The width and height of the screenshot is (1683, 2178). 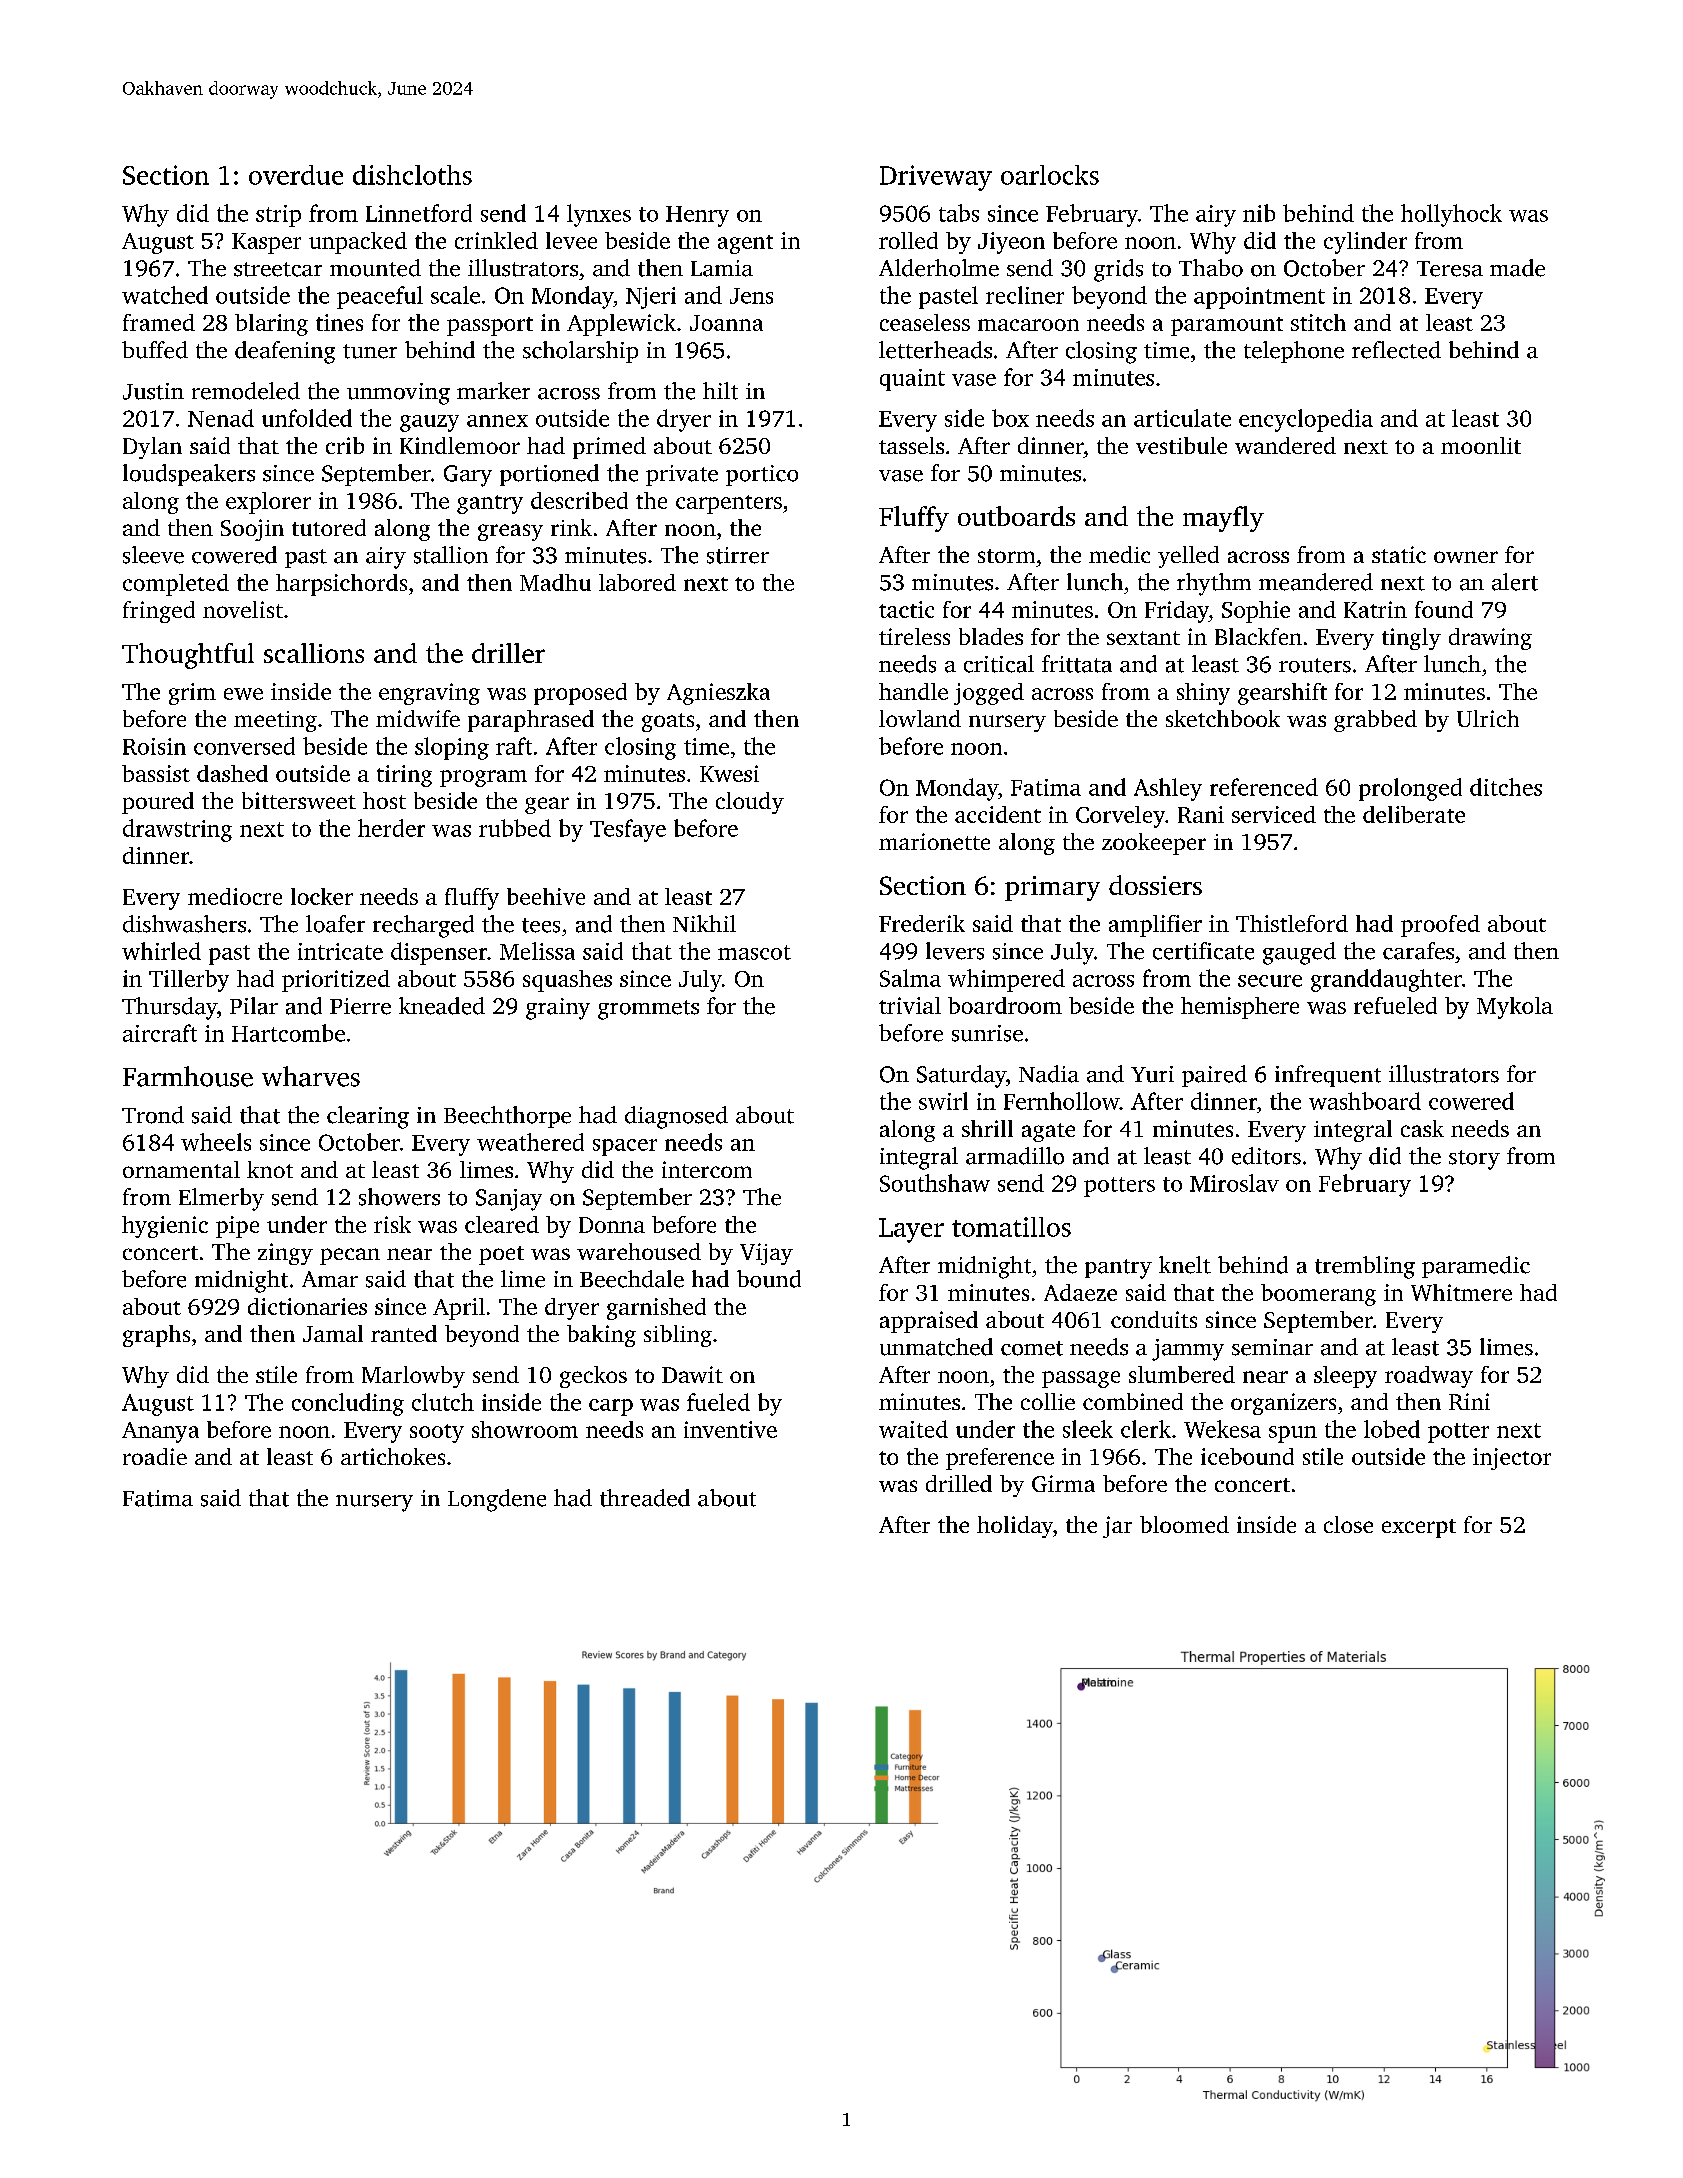 What do you see at coordinates (296, 175) in the screenshot?
I see `overdue` at bounding box center [296, 175].
